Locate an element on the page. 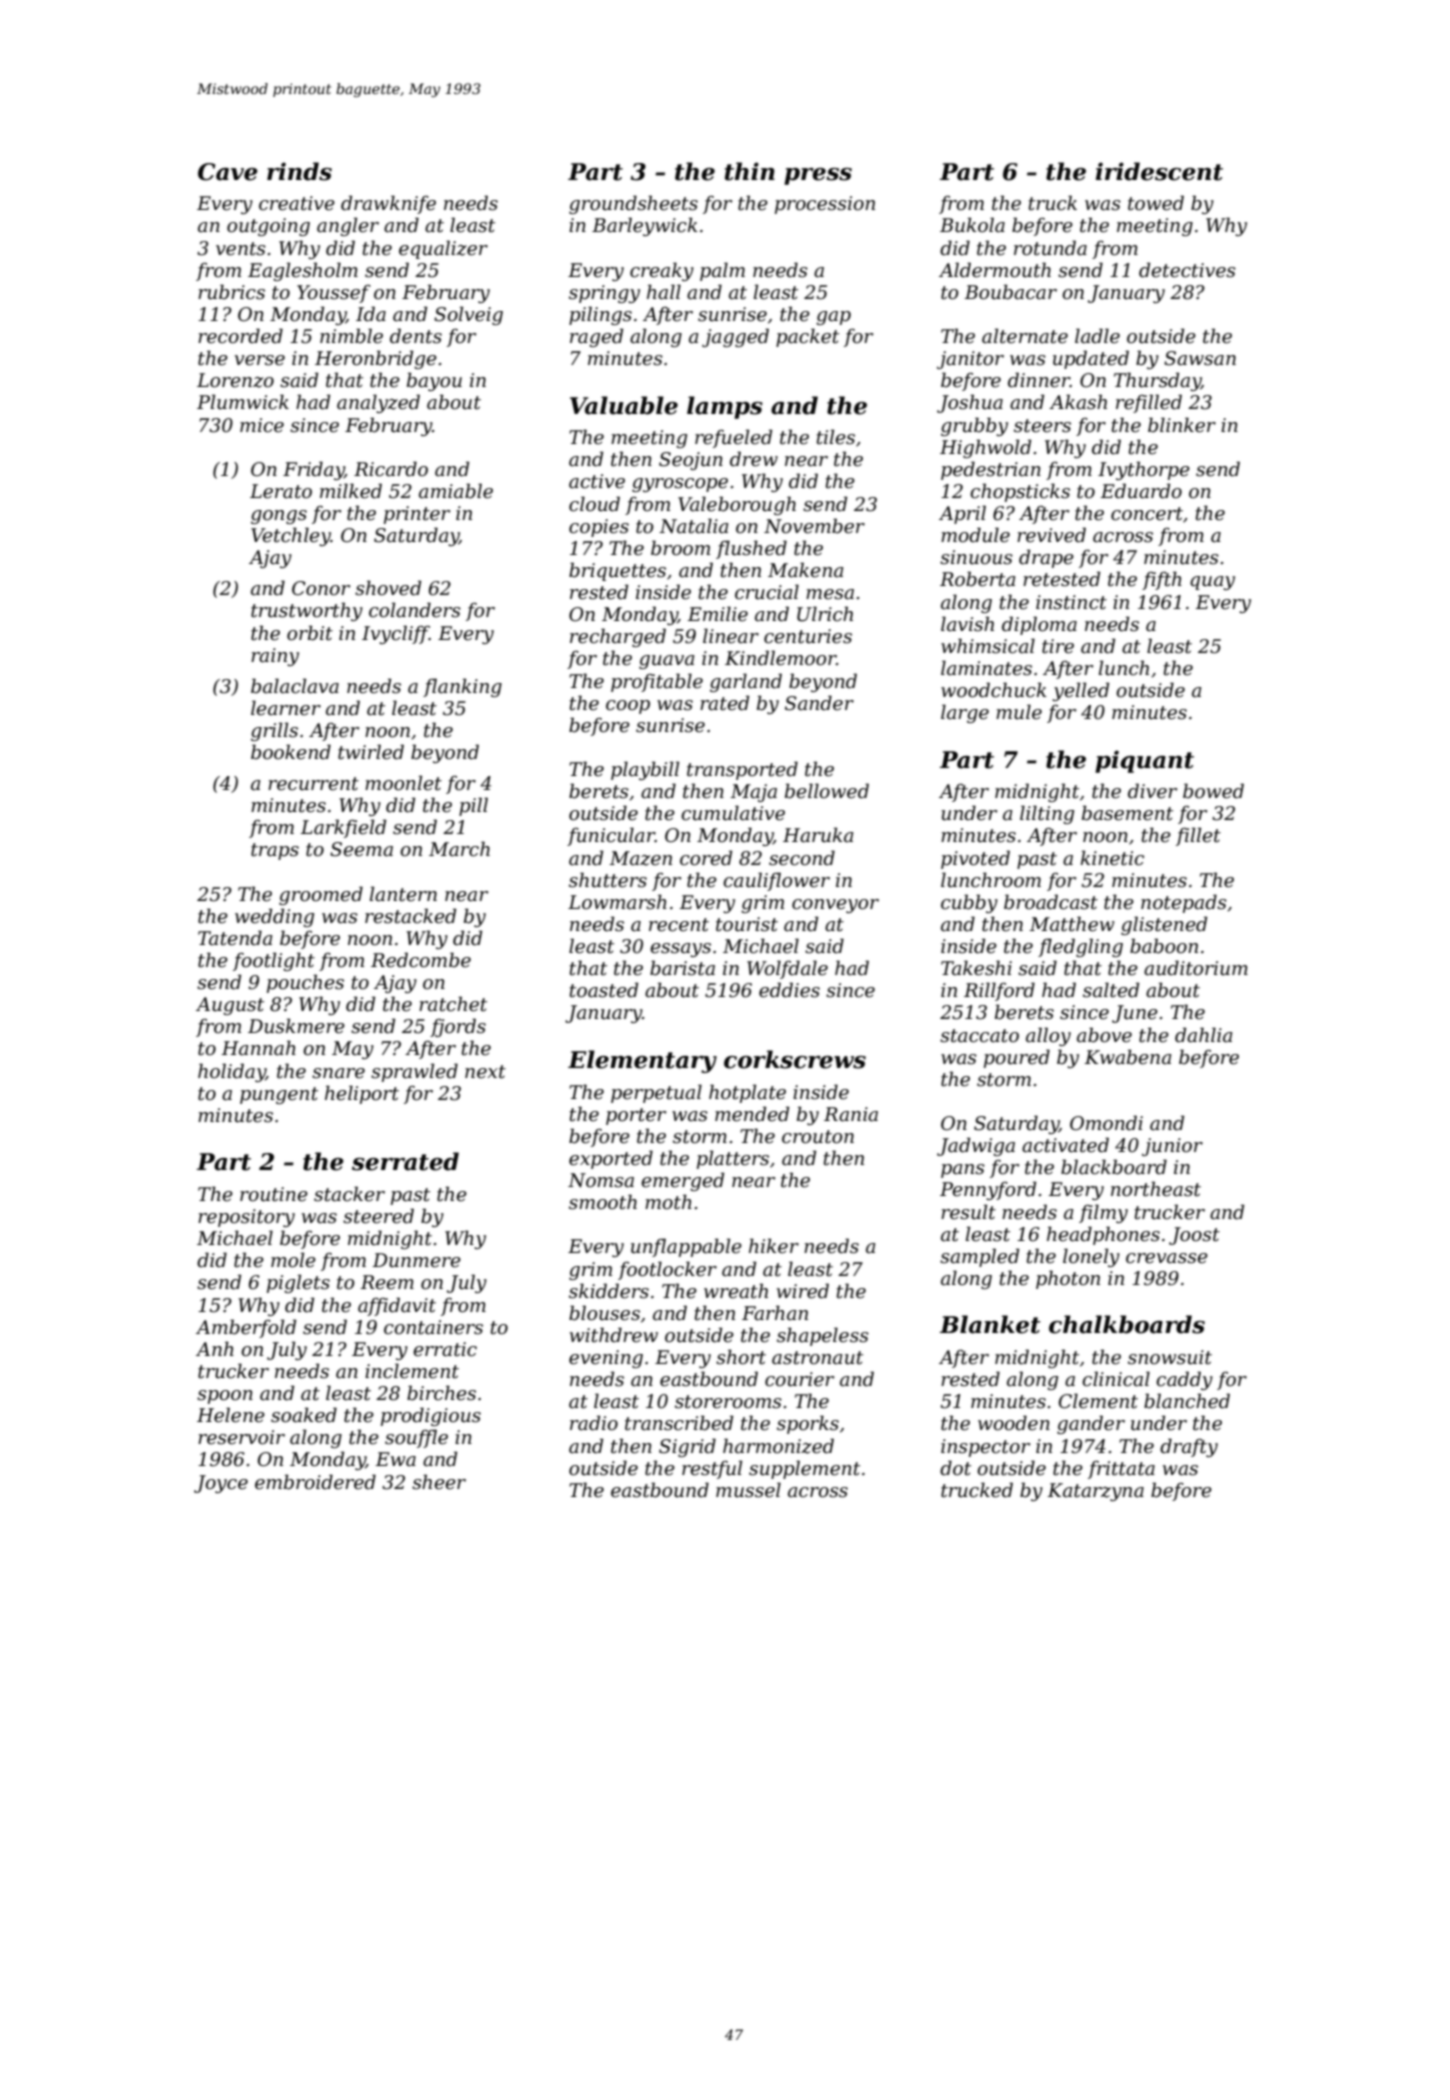 This document has width=1450, height=2100. lilting is located at coordinates (1047, 814).
